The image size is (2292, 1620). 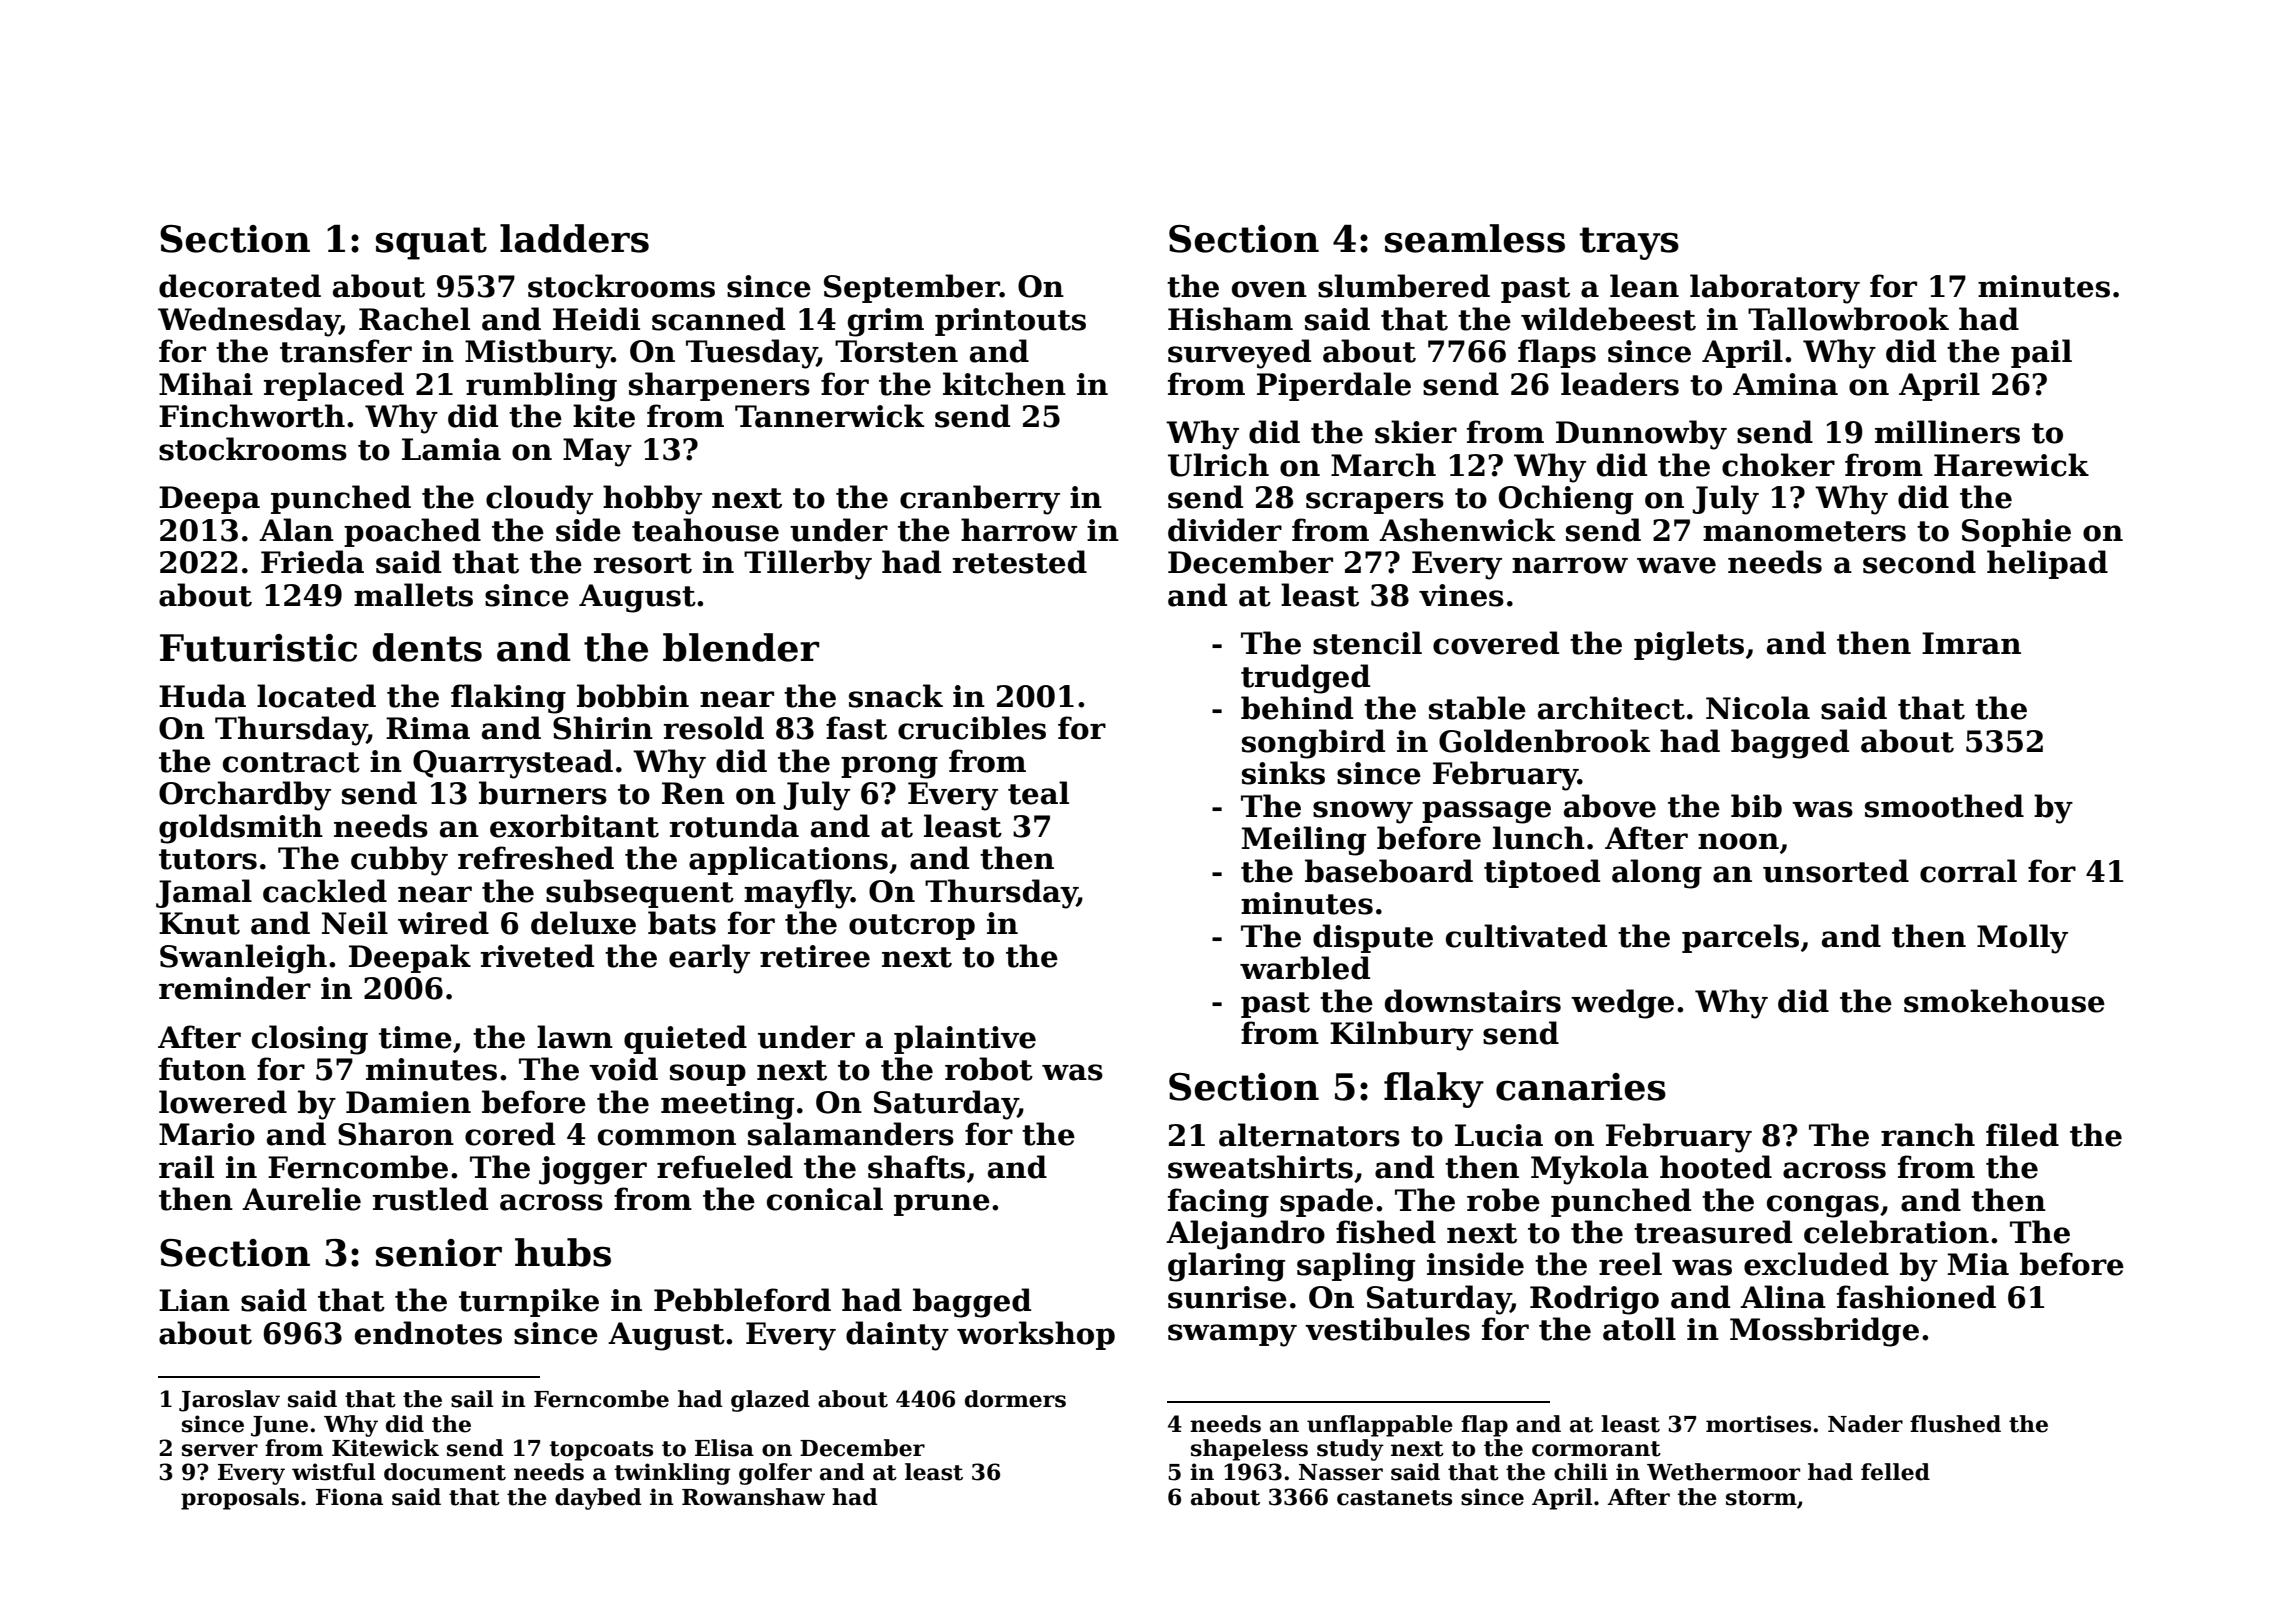 I want to click on retested, so click(x=1019, y=562).
